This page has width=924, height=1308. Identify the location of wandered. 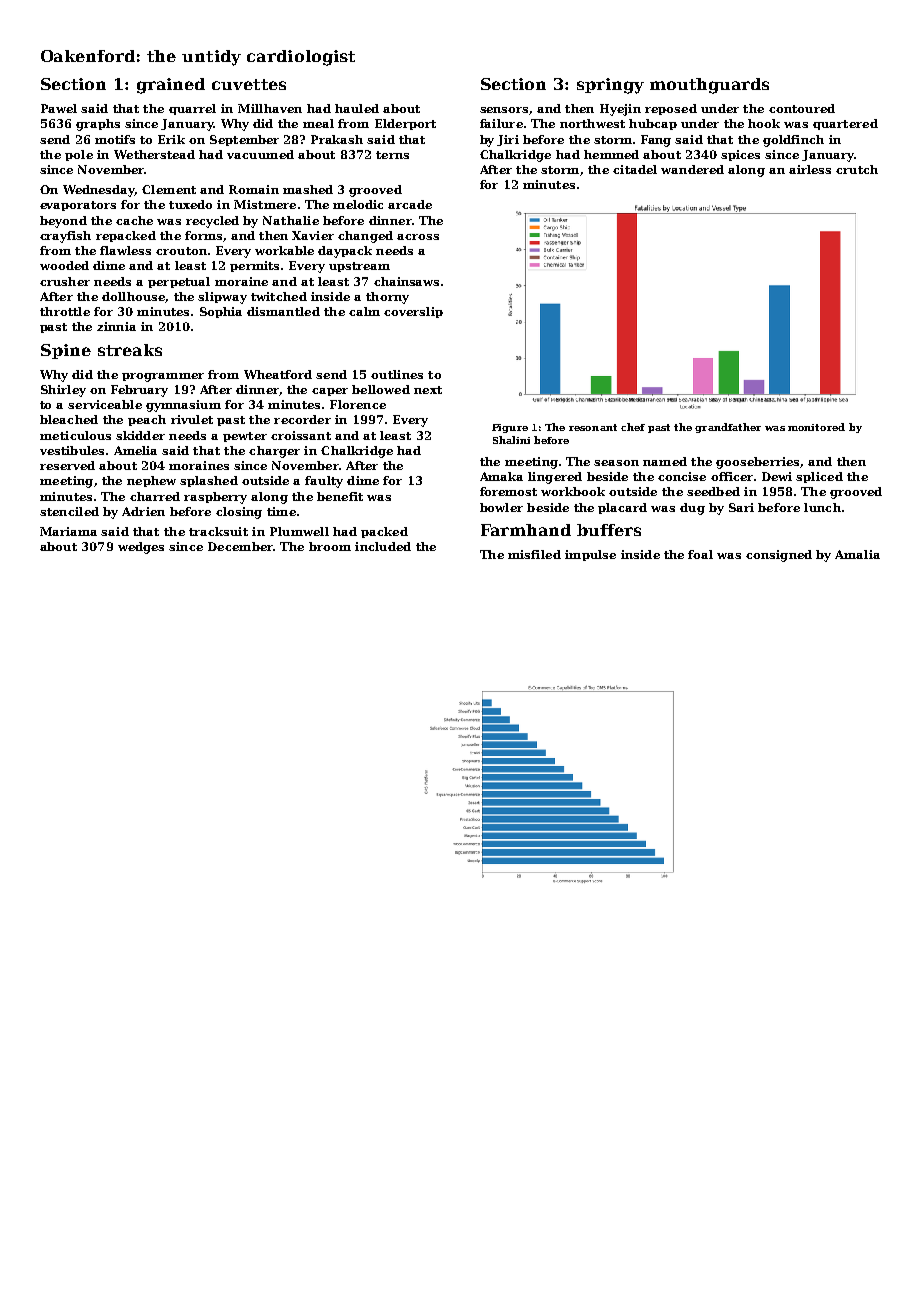
(692, 169).
